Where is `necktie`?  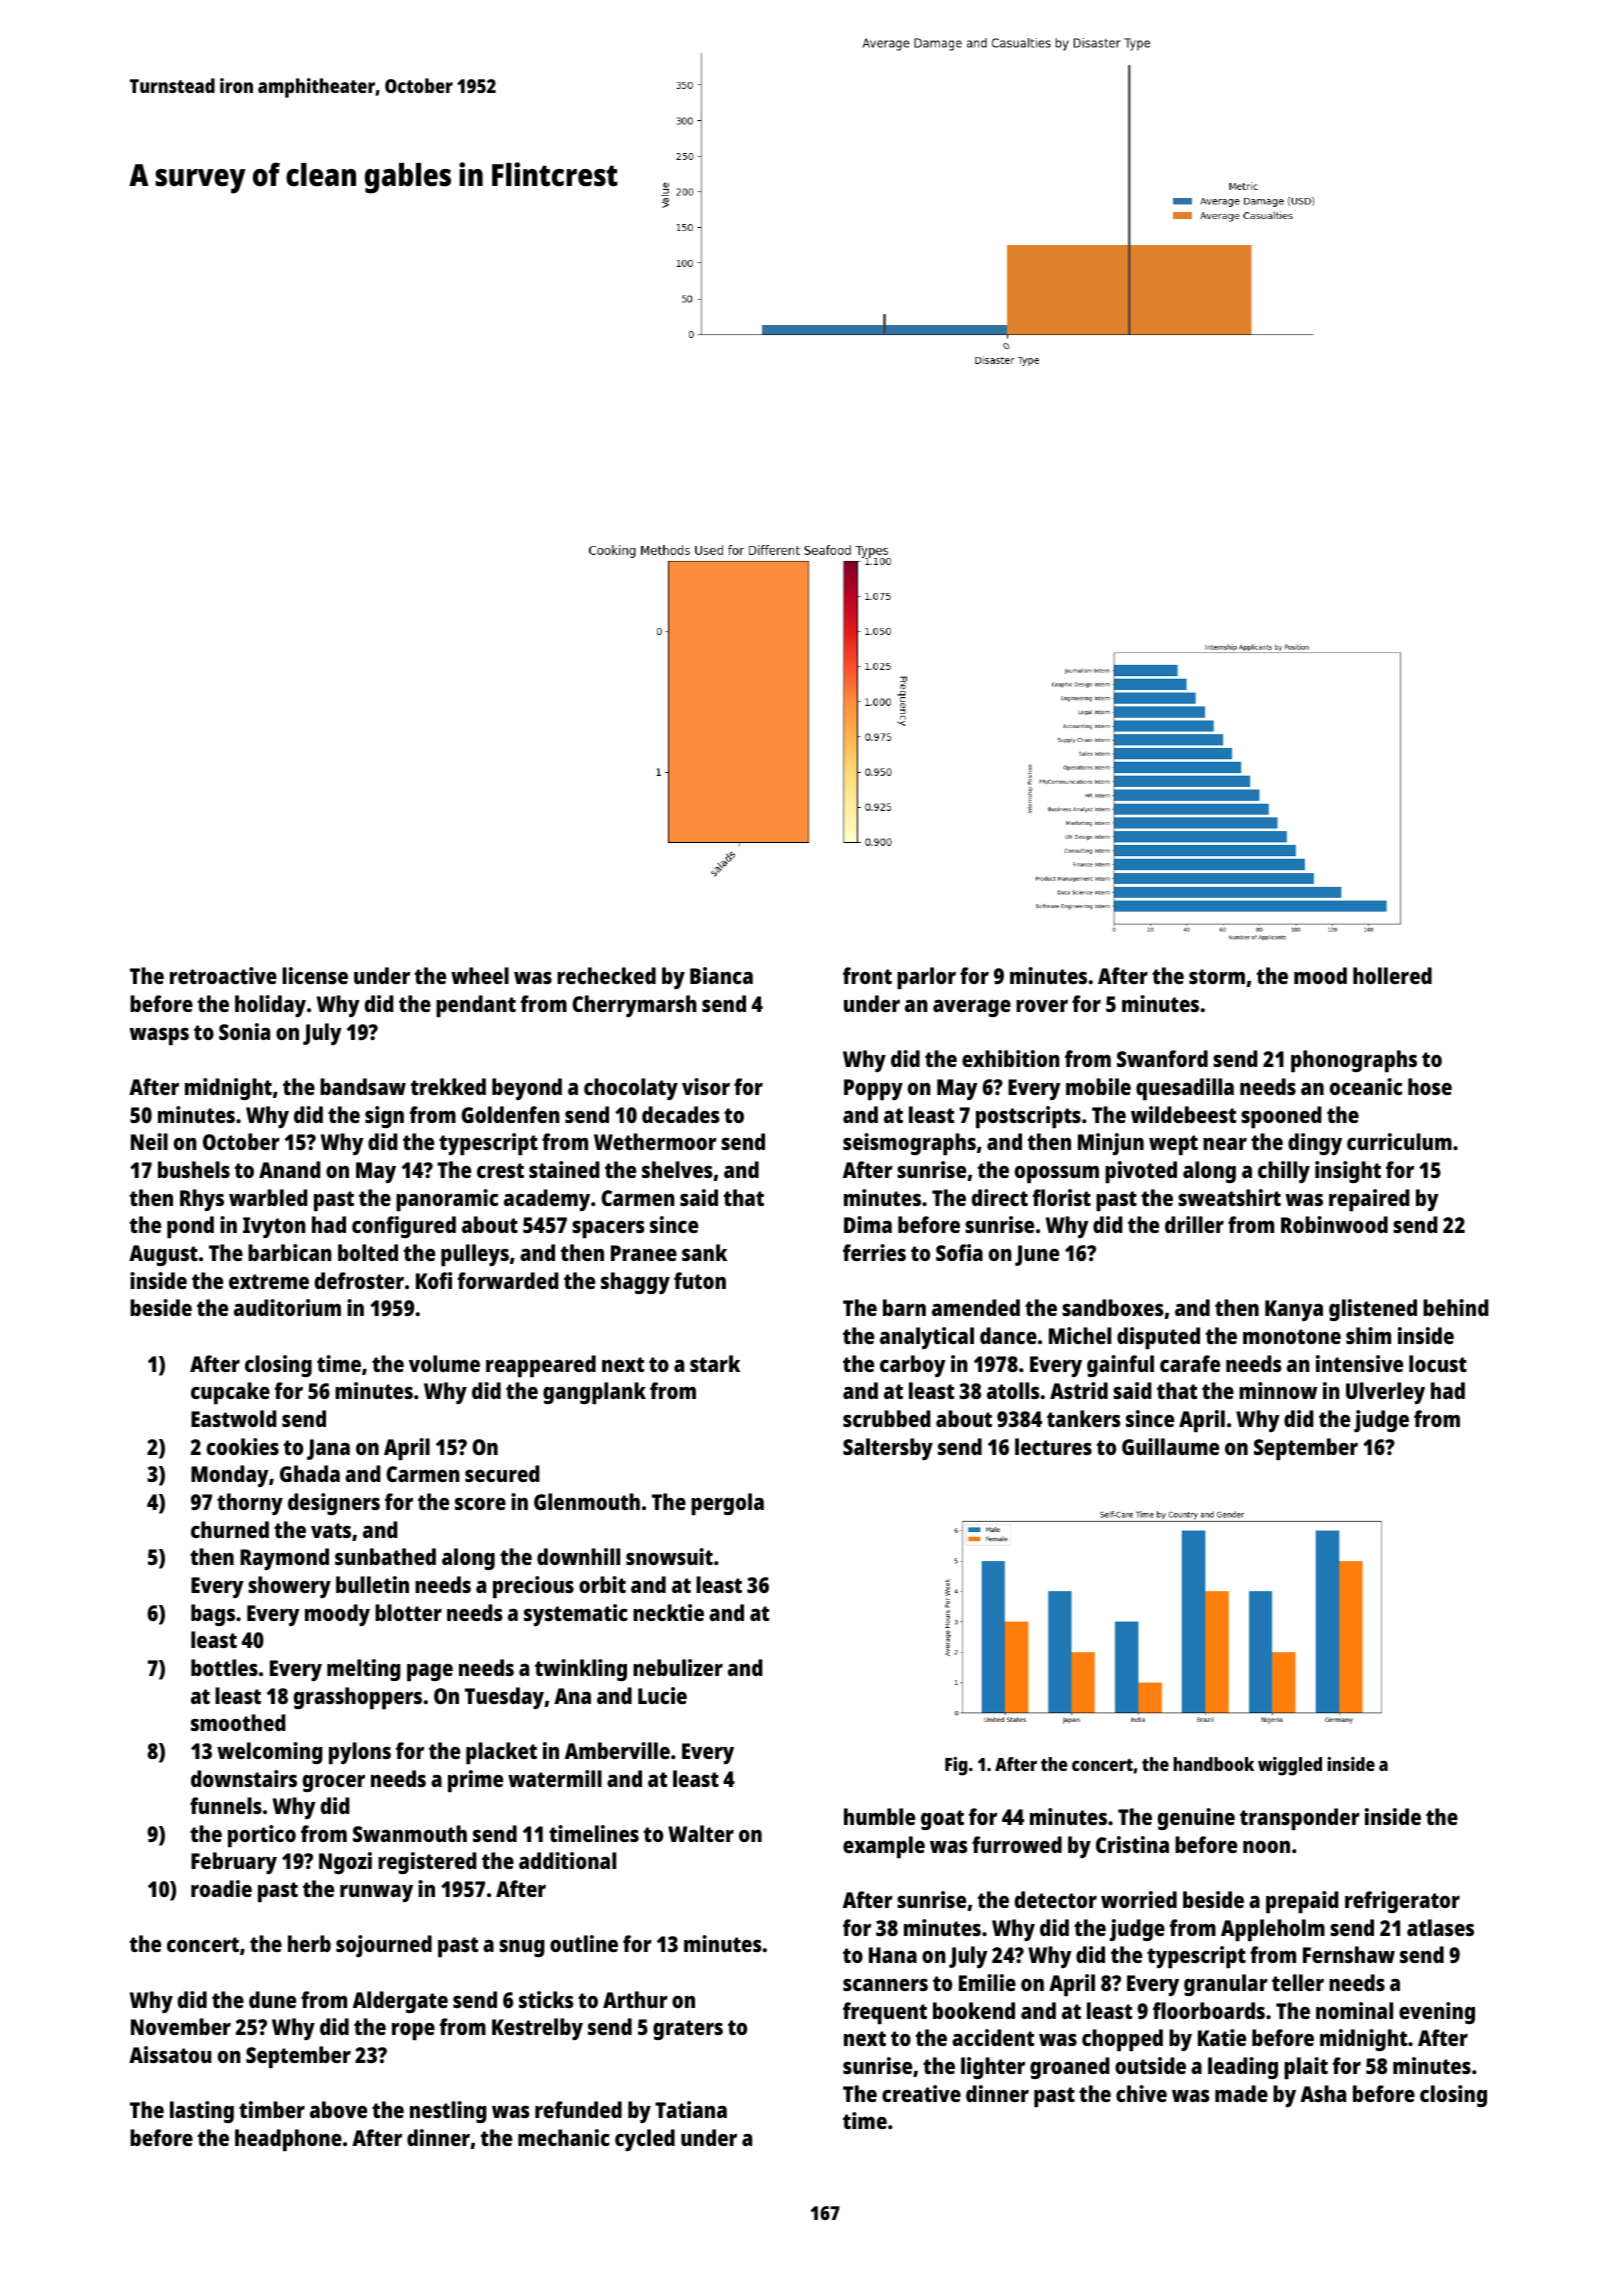
necktie is located at coordinates (668, 1612).
